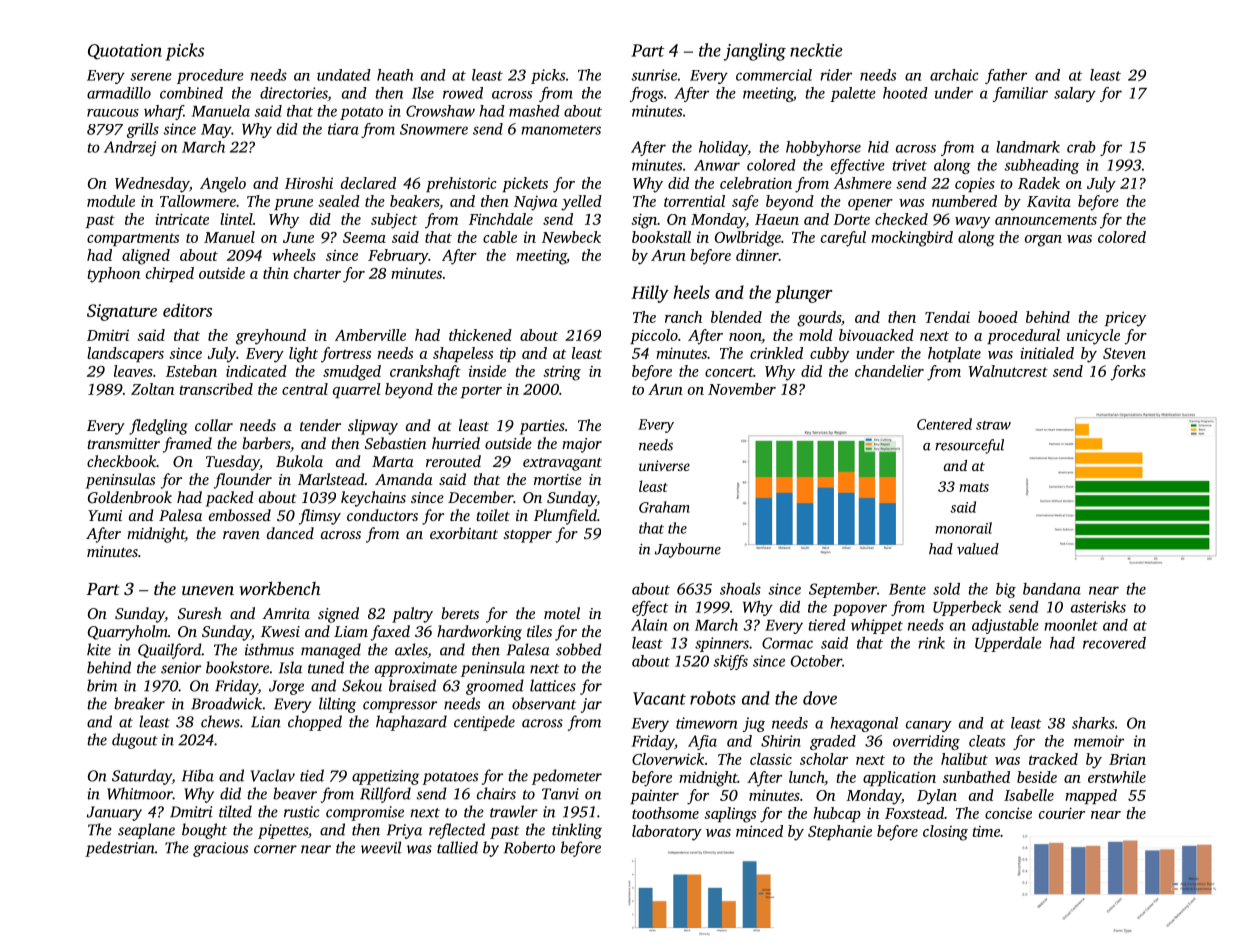  What do you see at coordinates (404, 479) in the screenshot?
I see `Amanda` at bounding box center [404, 479].
